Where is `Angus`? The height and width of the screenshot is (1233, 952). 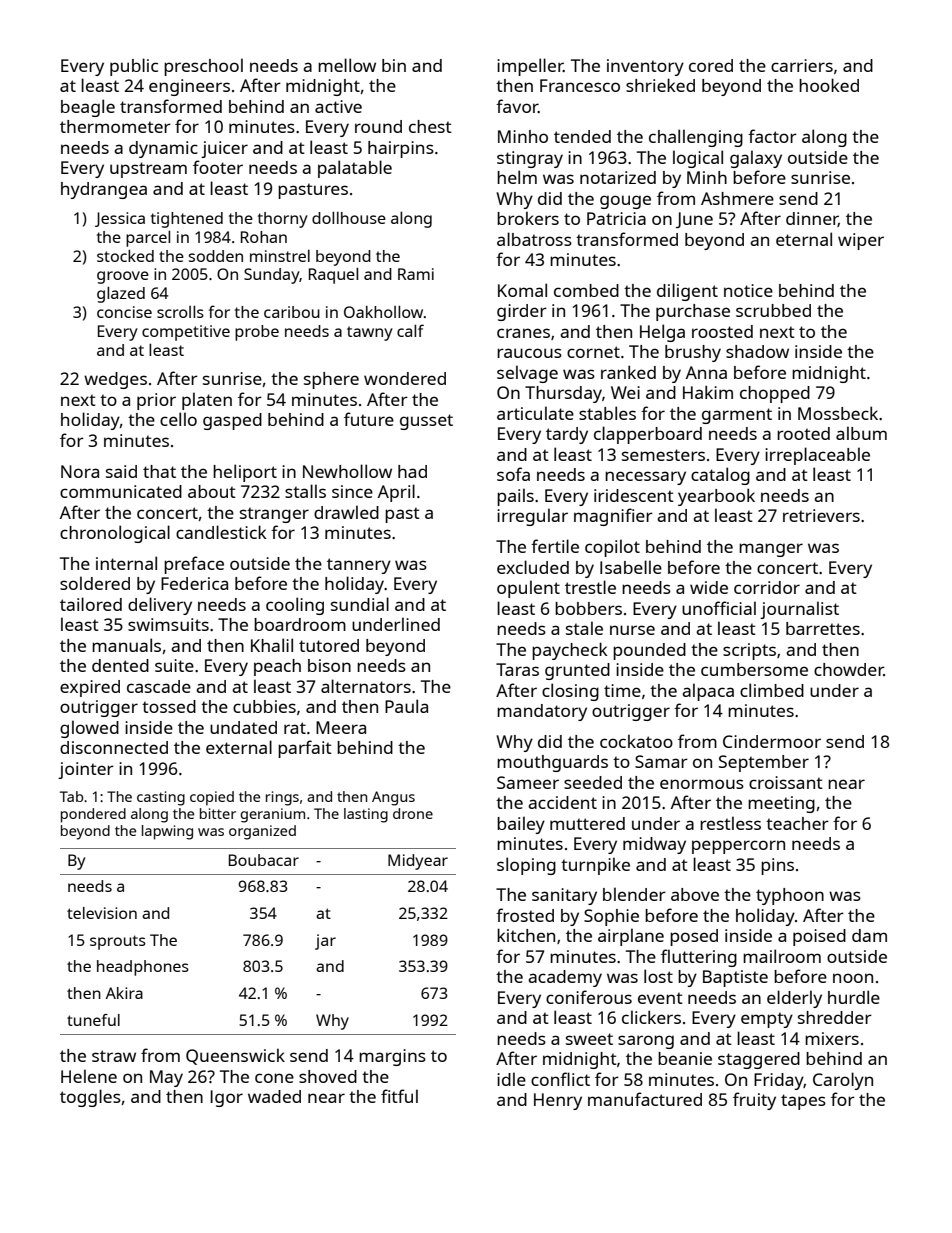 Angus is located at coordinates (393, 798).
